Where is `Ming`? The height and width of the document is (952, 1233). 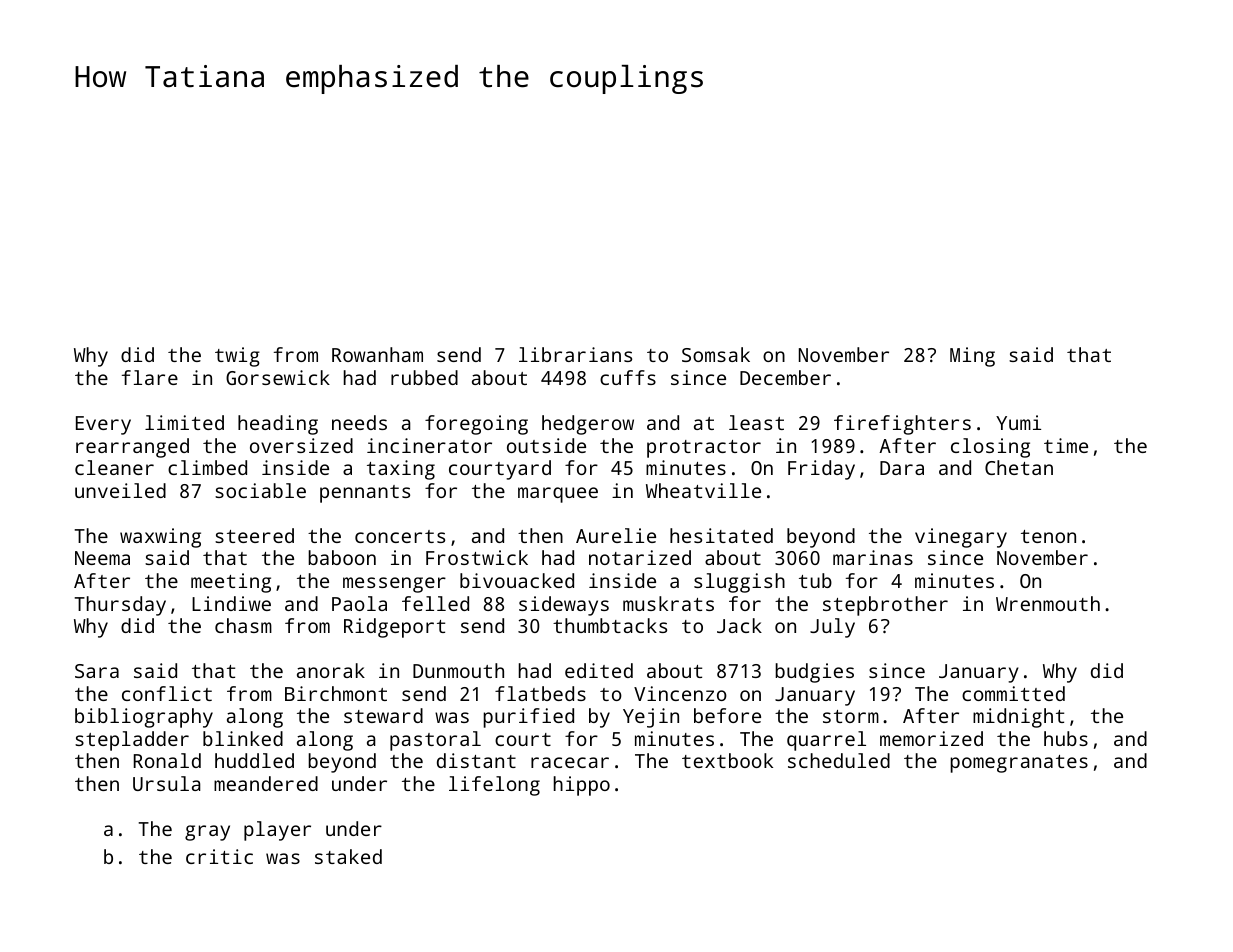 Ming is located at coordinates (972, 357).
